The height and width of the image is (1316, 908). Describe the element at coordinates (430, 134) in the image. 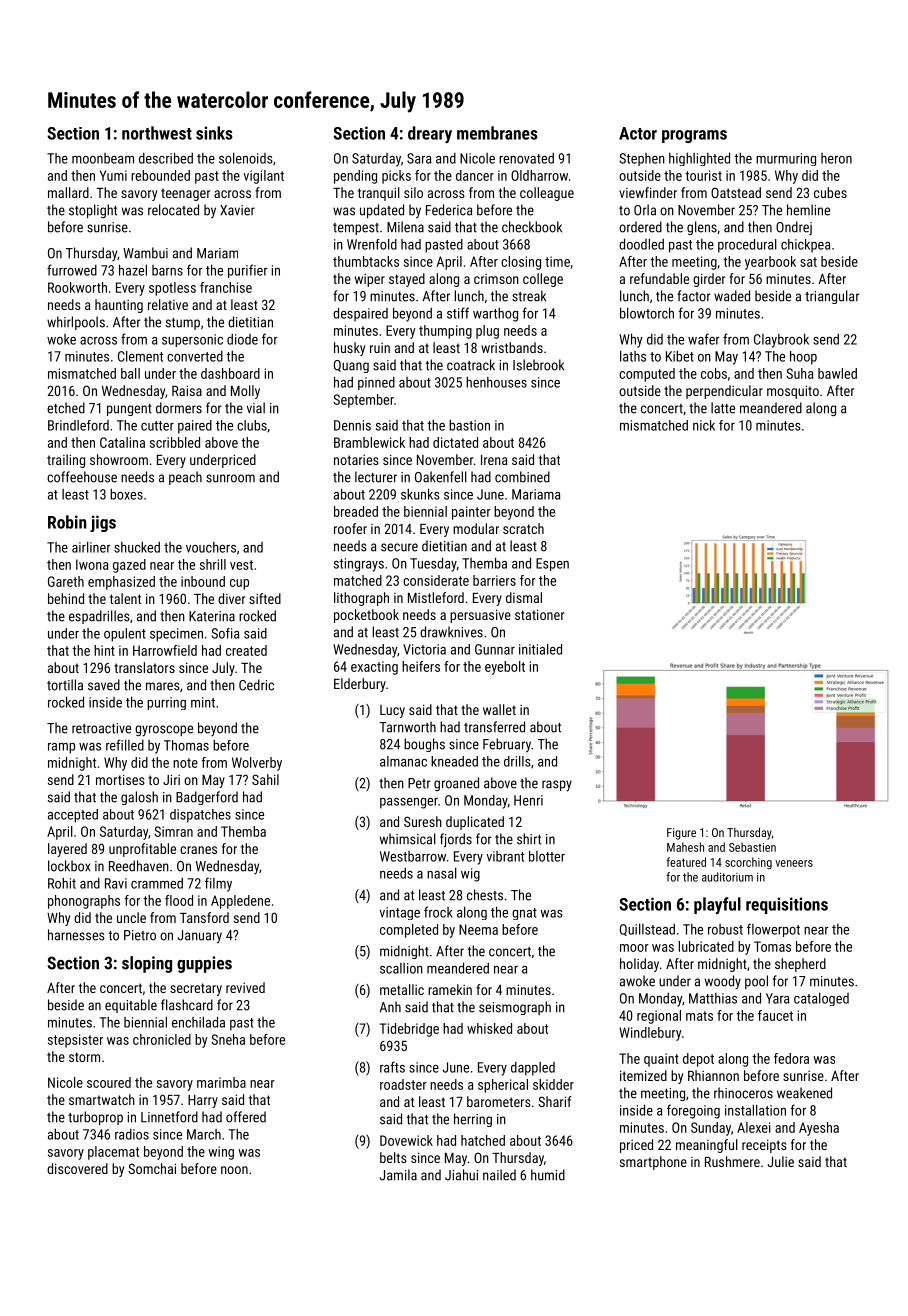

I see `dreary` at that location.
